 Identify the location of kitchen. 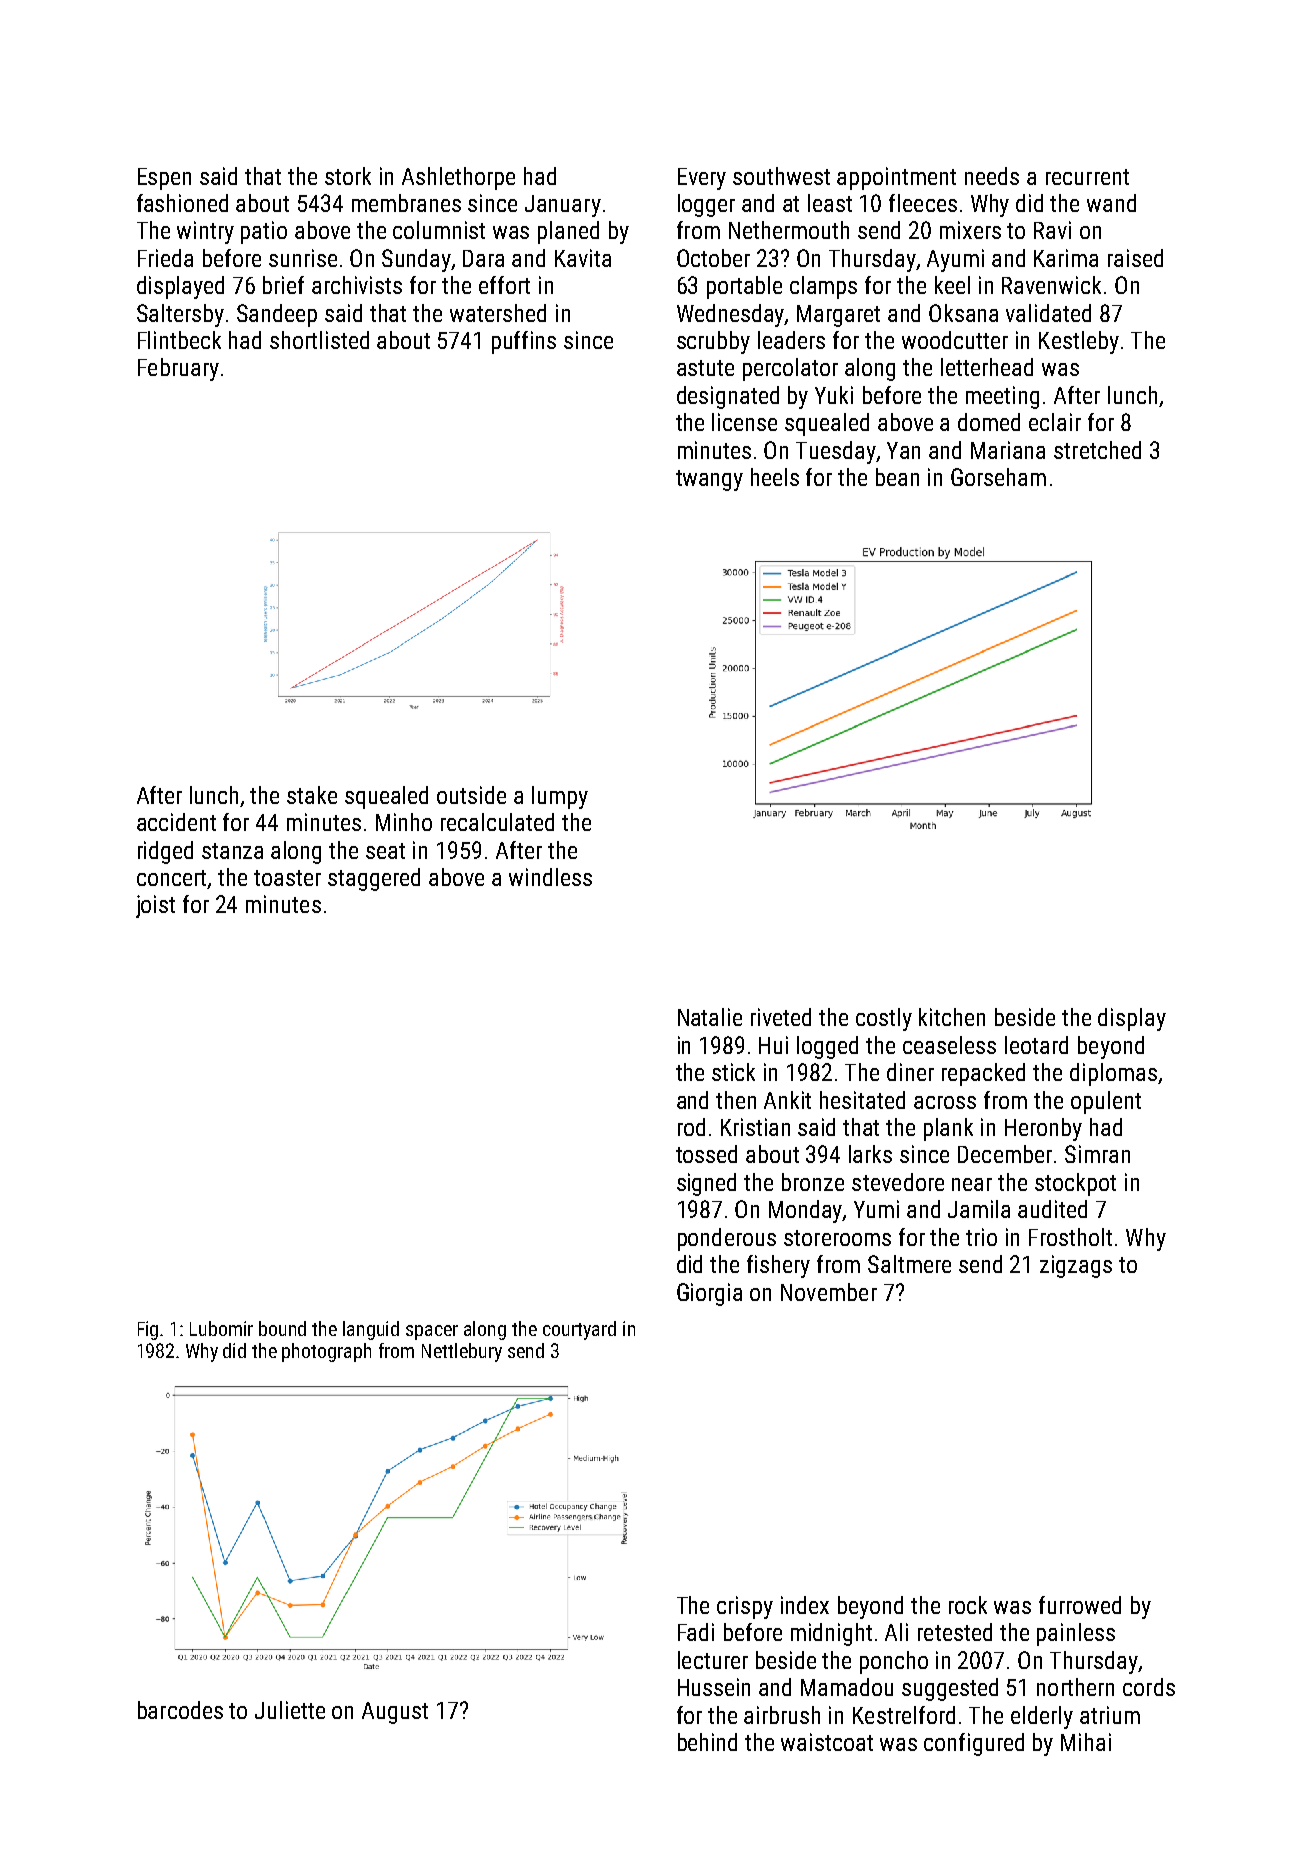
(952, 1017).
